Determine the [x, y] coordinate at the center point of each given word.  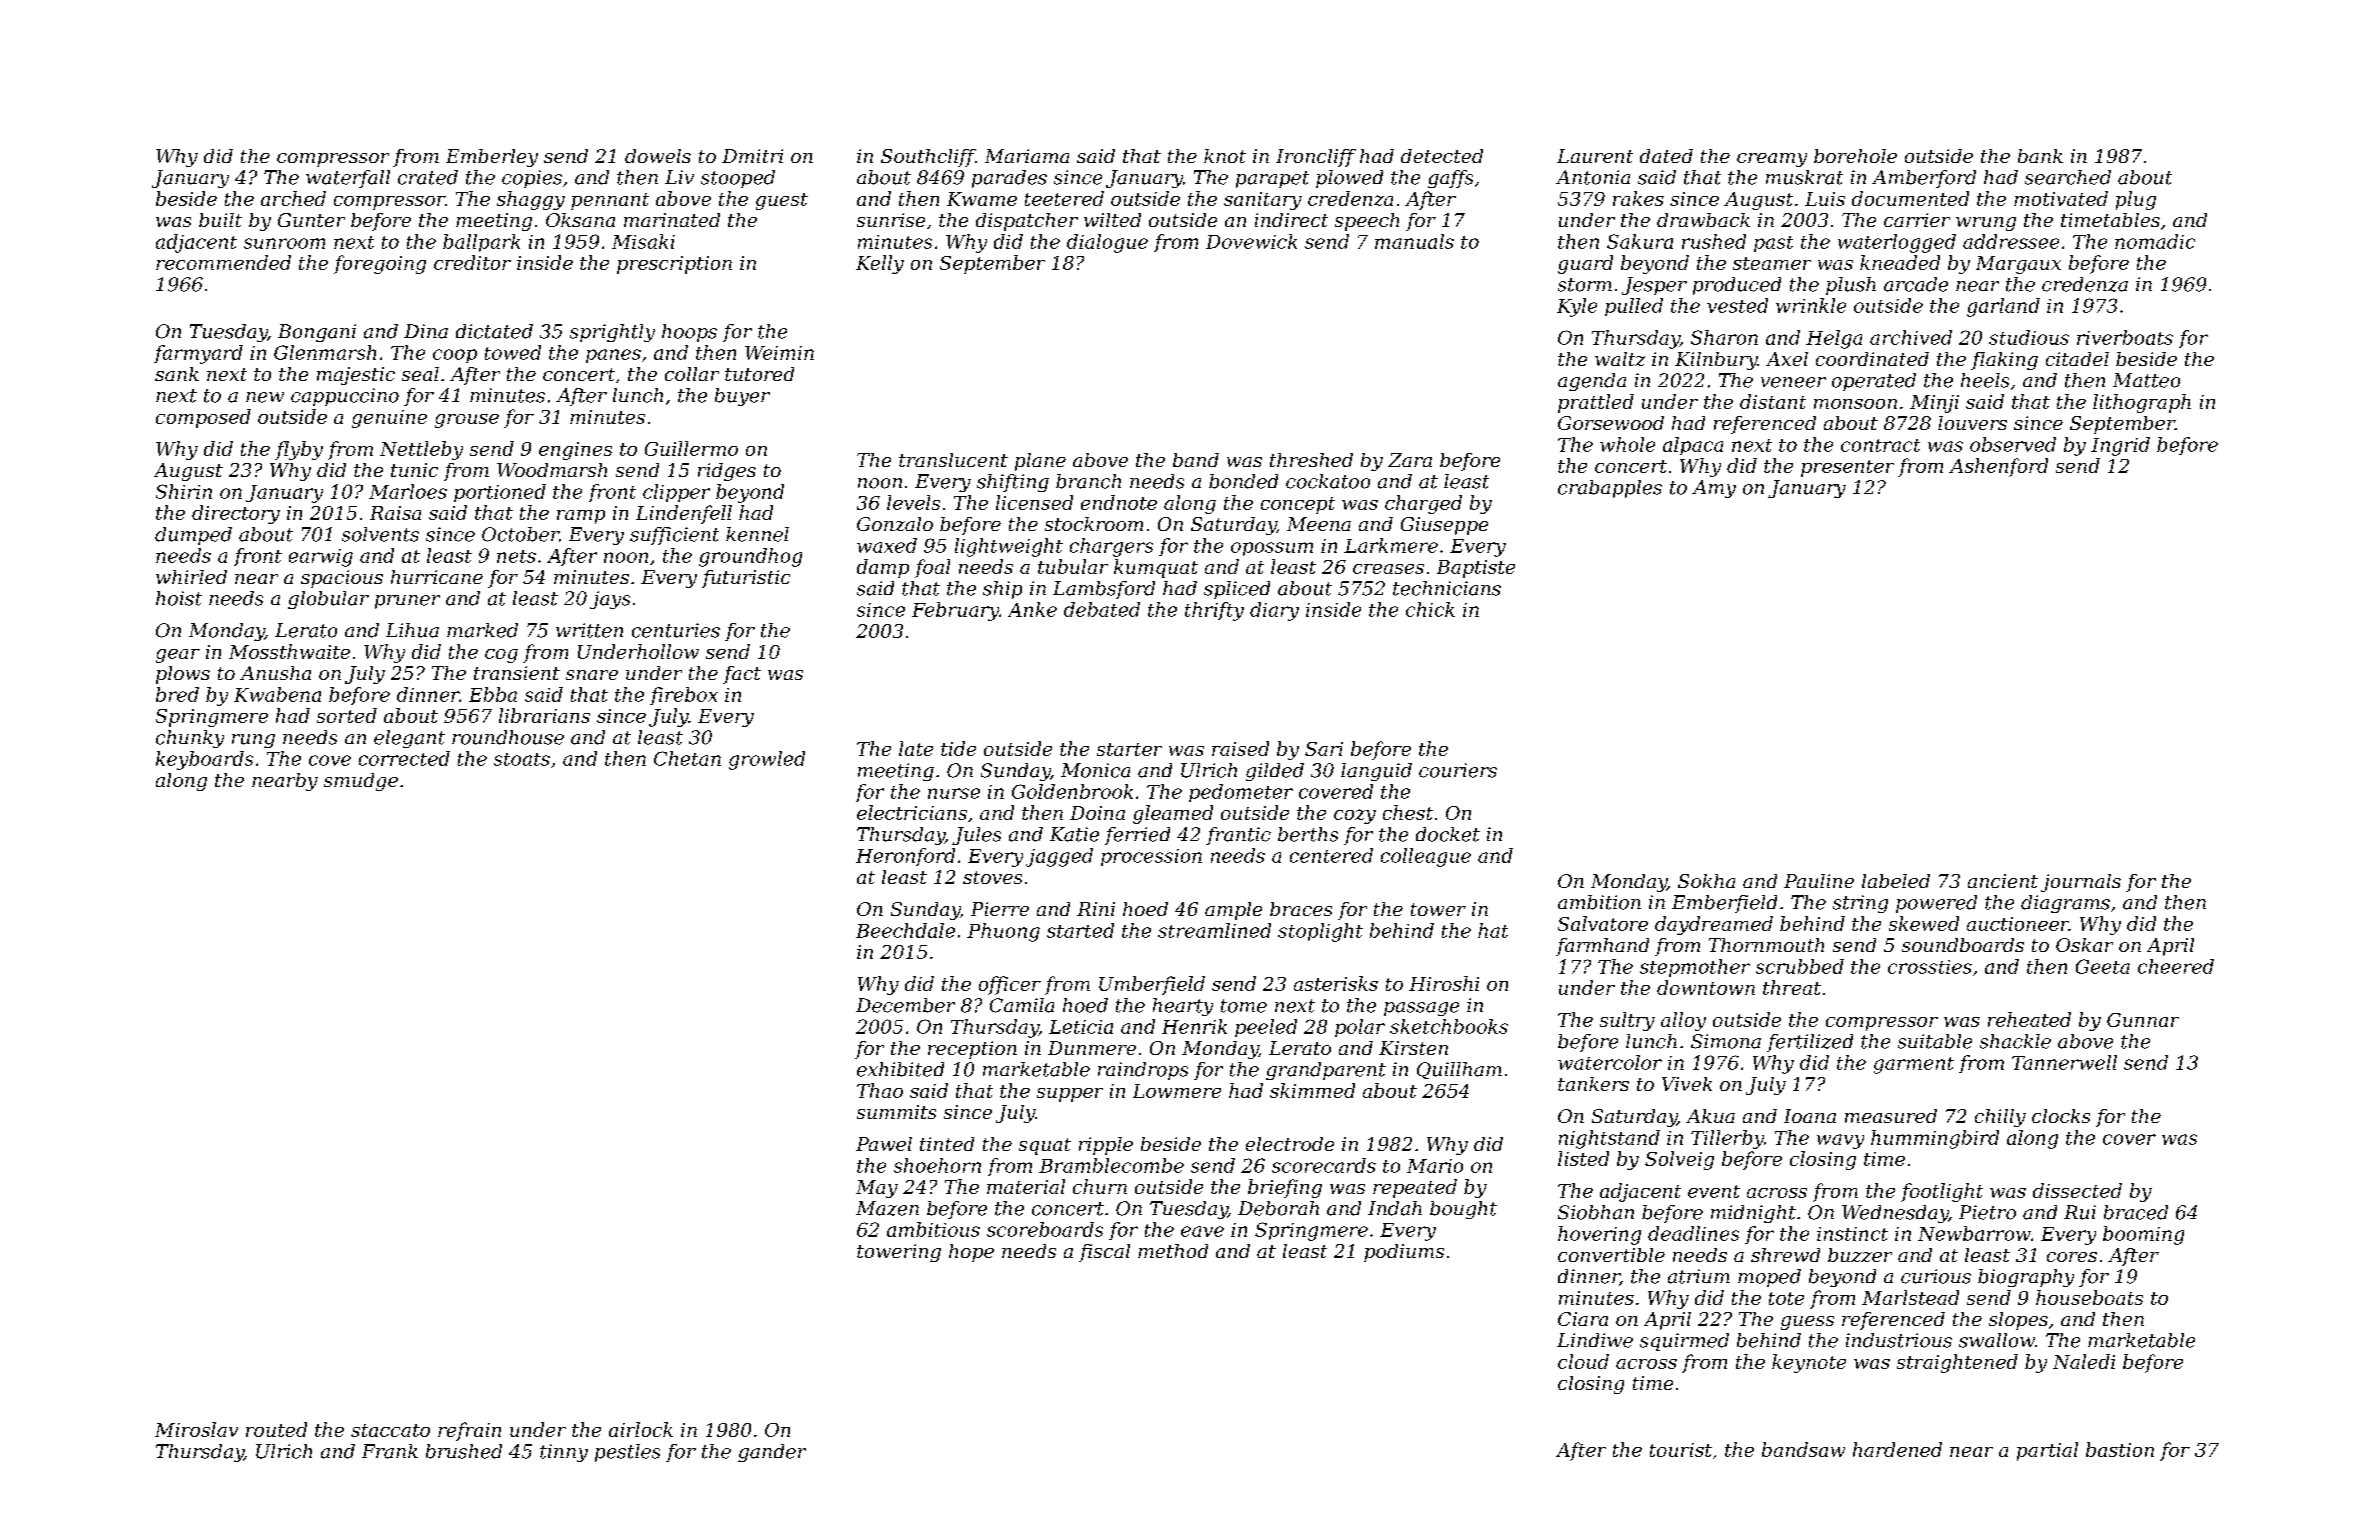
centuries [676, 630]
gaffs [1450, 179]
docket [1448, 834]
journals [2081, 883]
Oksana [580, 220]
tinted [947, 1144]
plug [2136, 200]
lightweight [1009, 547]
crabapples [1610, 489]
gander [772, 1453]
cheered [2176, 966]
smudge [361, 782]
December [905, 1005]
